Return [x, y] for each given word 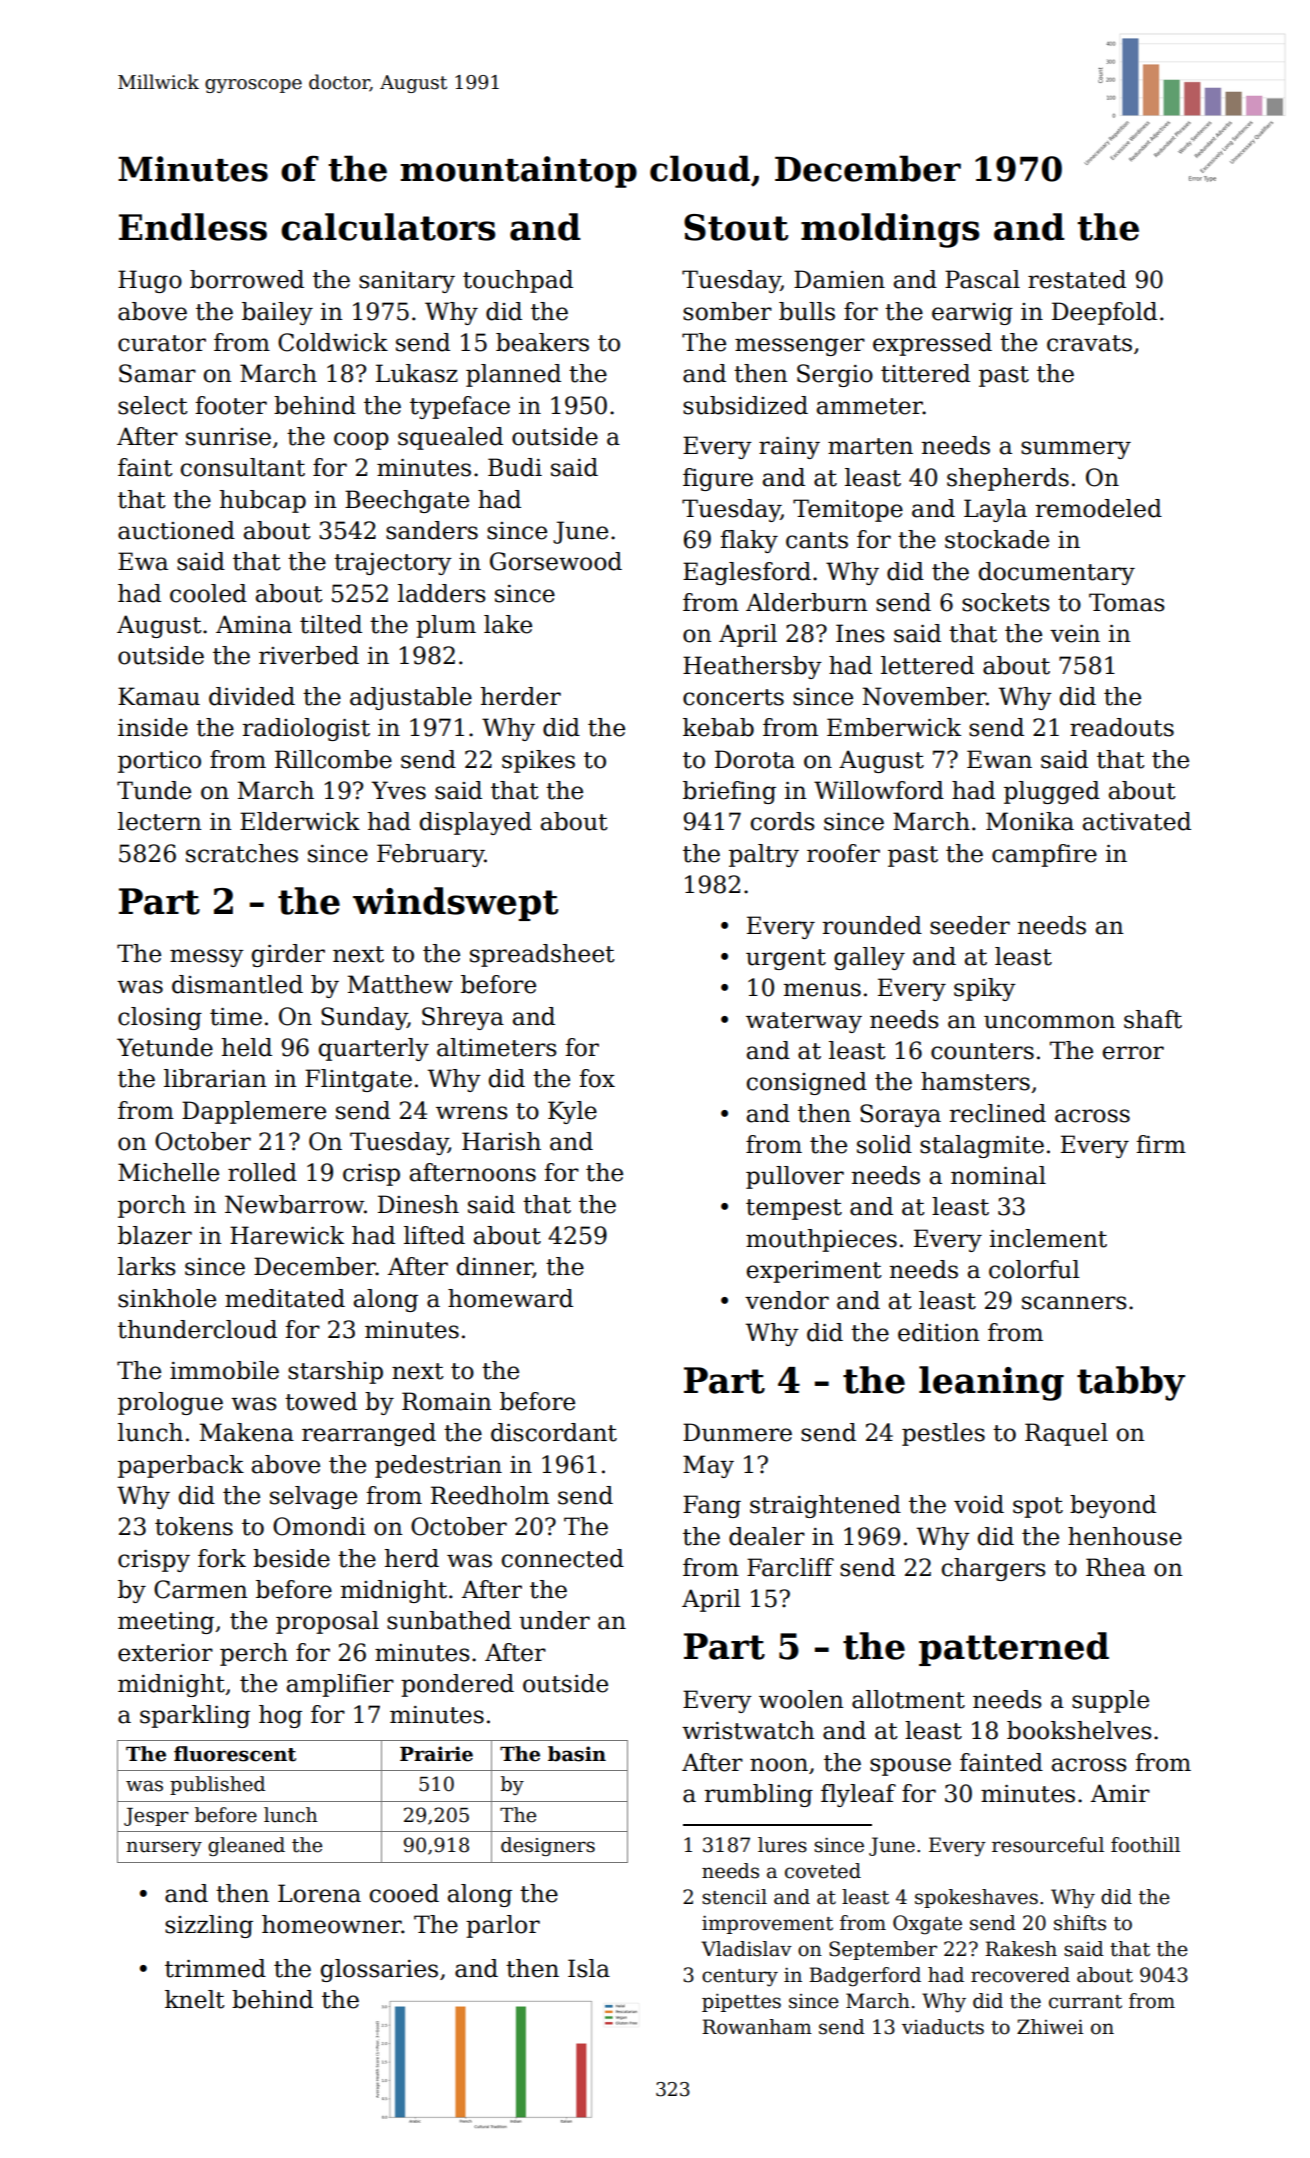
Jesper [156, 1817]
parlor [503, 1926]
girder [288, 955]
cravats [1089, 343]
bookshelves [1079, 1730]
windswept [456, 904]
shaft [1153, 1019]
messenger [800, 347]
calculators [388, 227]
